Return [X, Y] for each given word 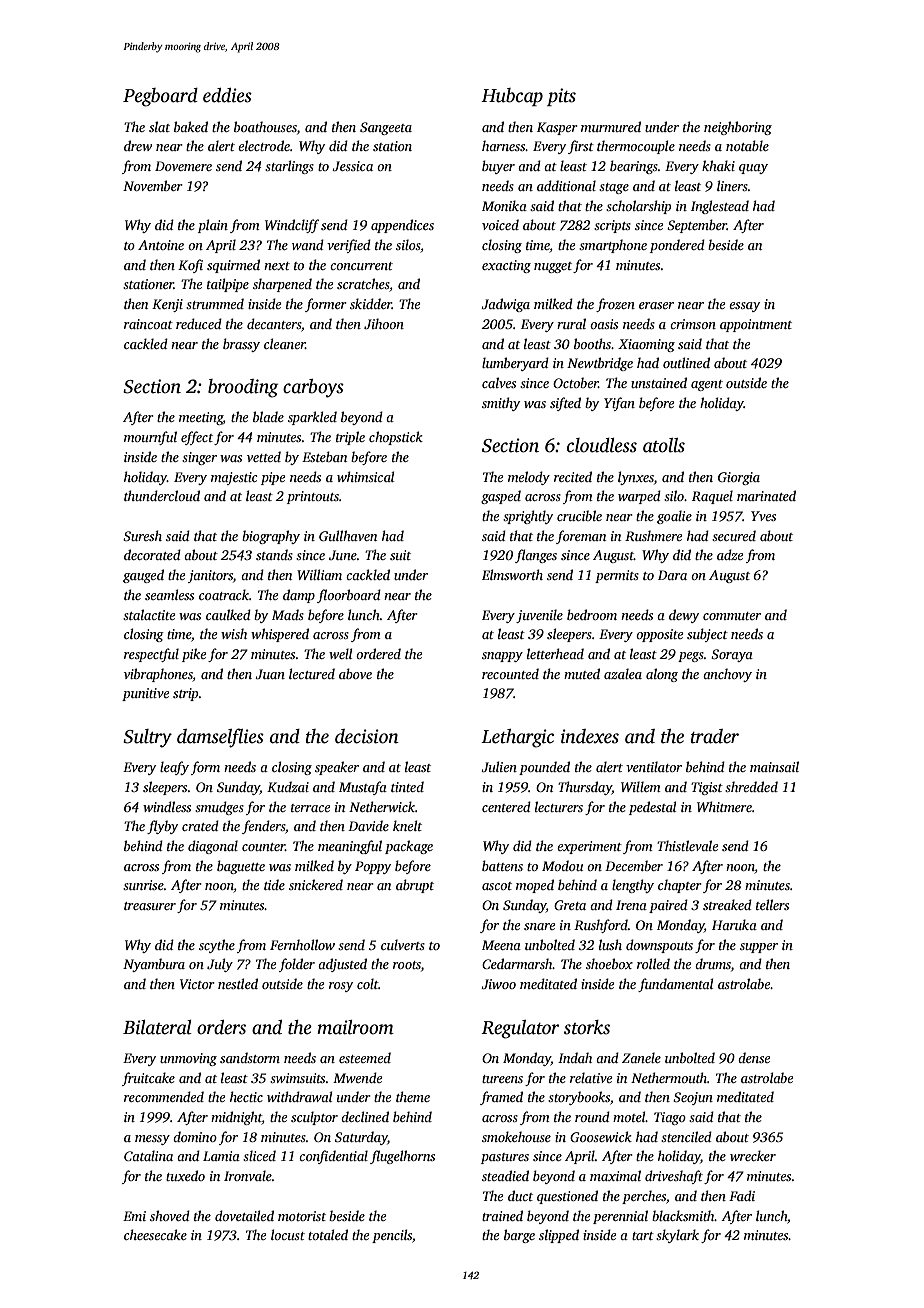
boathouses [265, 126]
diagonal [213, 847]
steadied [505, 1175]
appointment [756, 325]
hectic [246, 1096]
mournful [150, 438]
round [592, 1116]
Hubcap [512, 97]
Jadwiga [505, 305]
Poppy [373, 867]
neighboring [738, 128]
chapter [680, 886]
